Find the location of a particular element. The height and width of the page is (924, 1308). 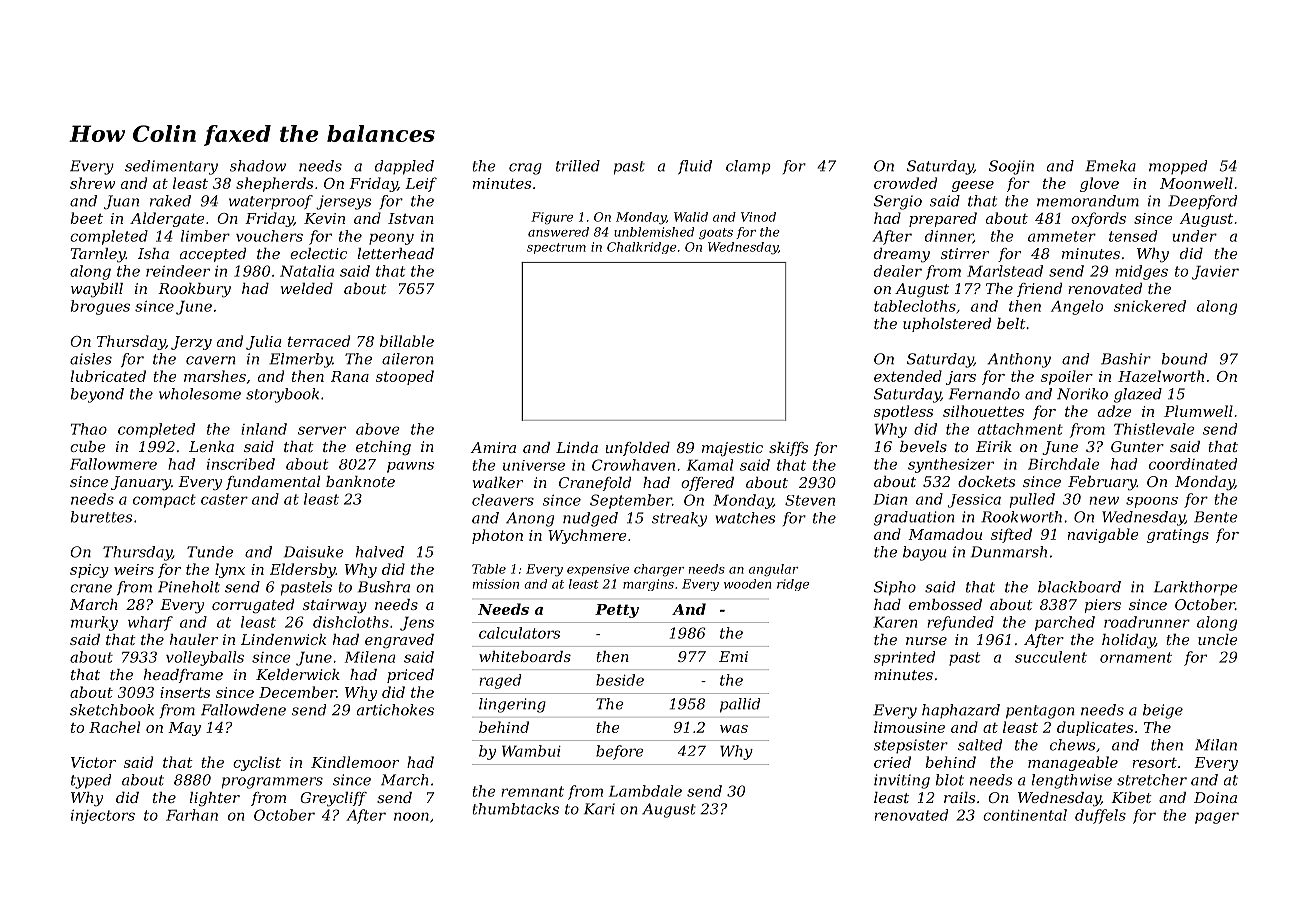

mopped is located at coordinates (1178, 167).
